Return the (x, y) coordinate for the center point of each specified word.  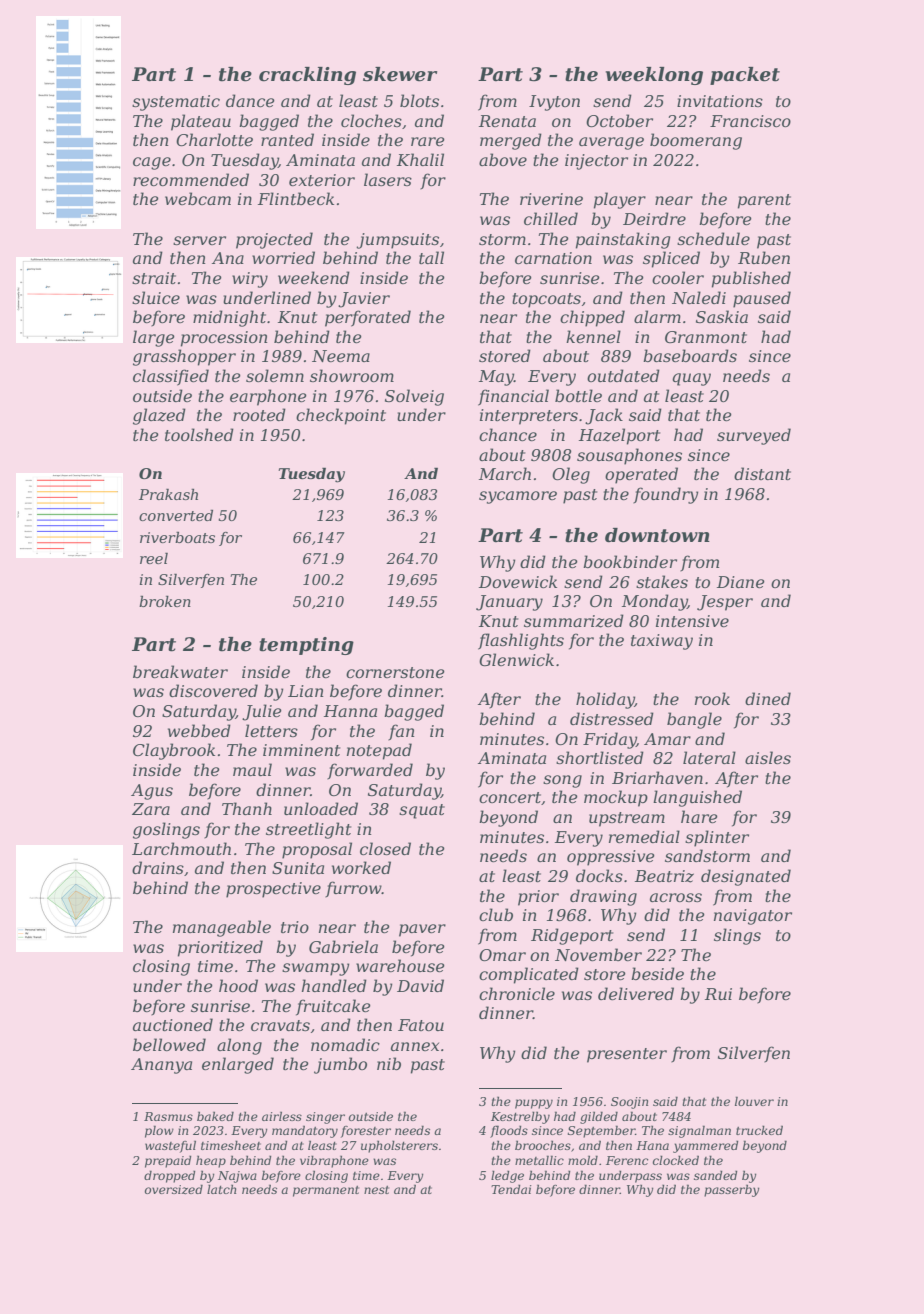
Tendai (511, 1189)
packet (745, 76)
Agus (152, 792)
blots (419, 100)
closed (385, 848)
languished (697, 798)
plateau (201, 122)
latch (221, 1189)
